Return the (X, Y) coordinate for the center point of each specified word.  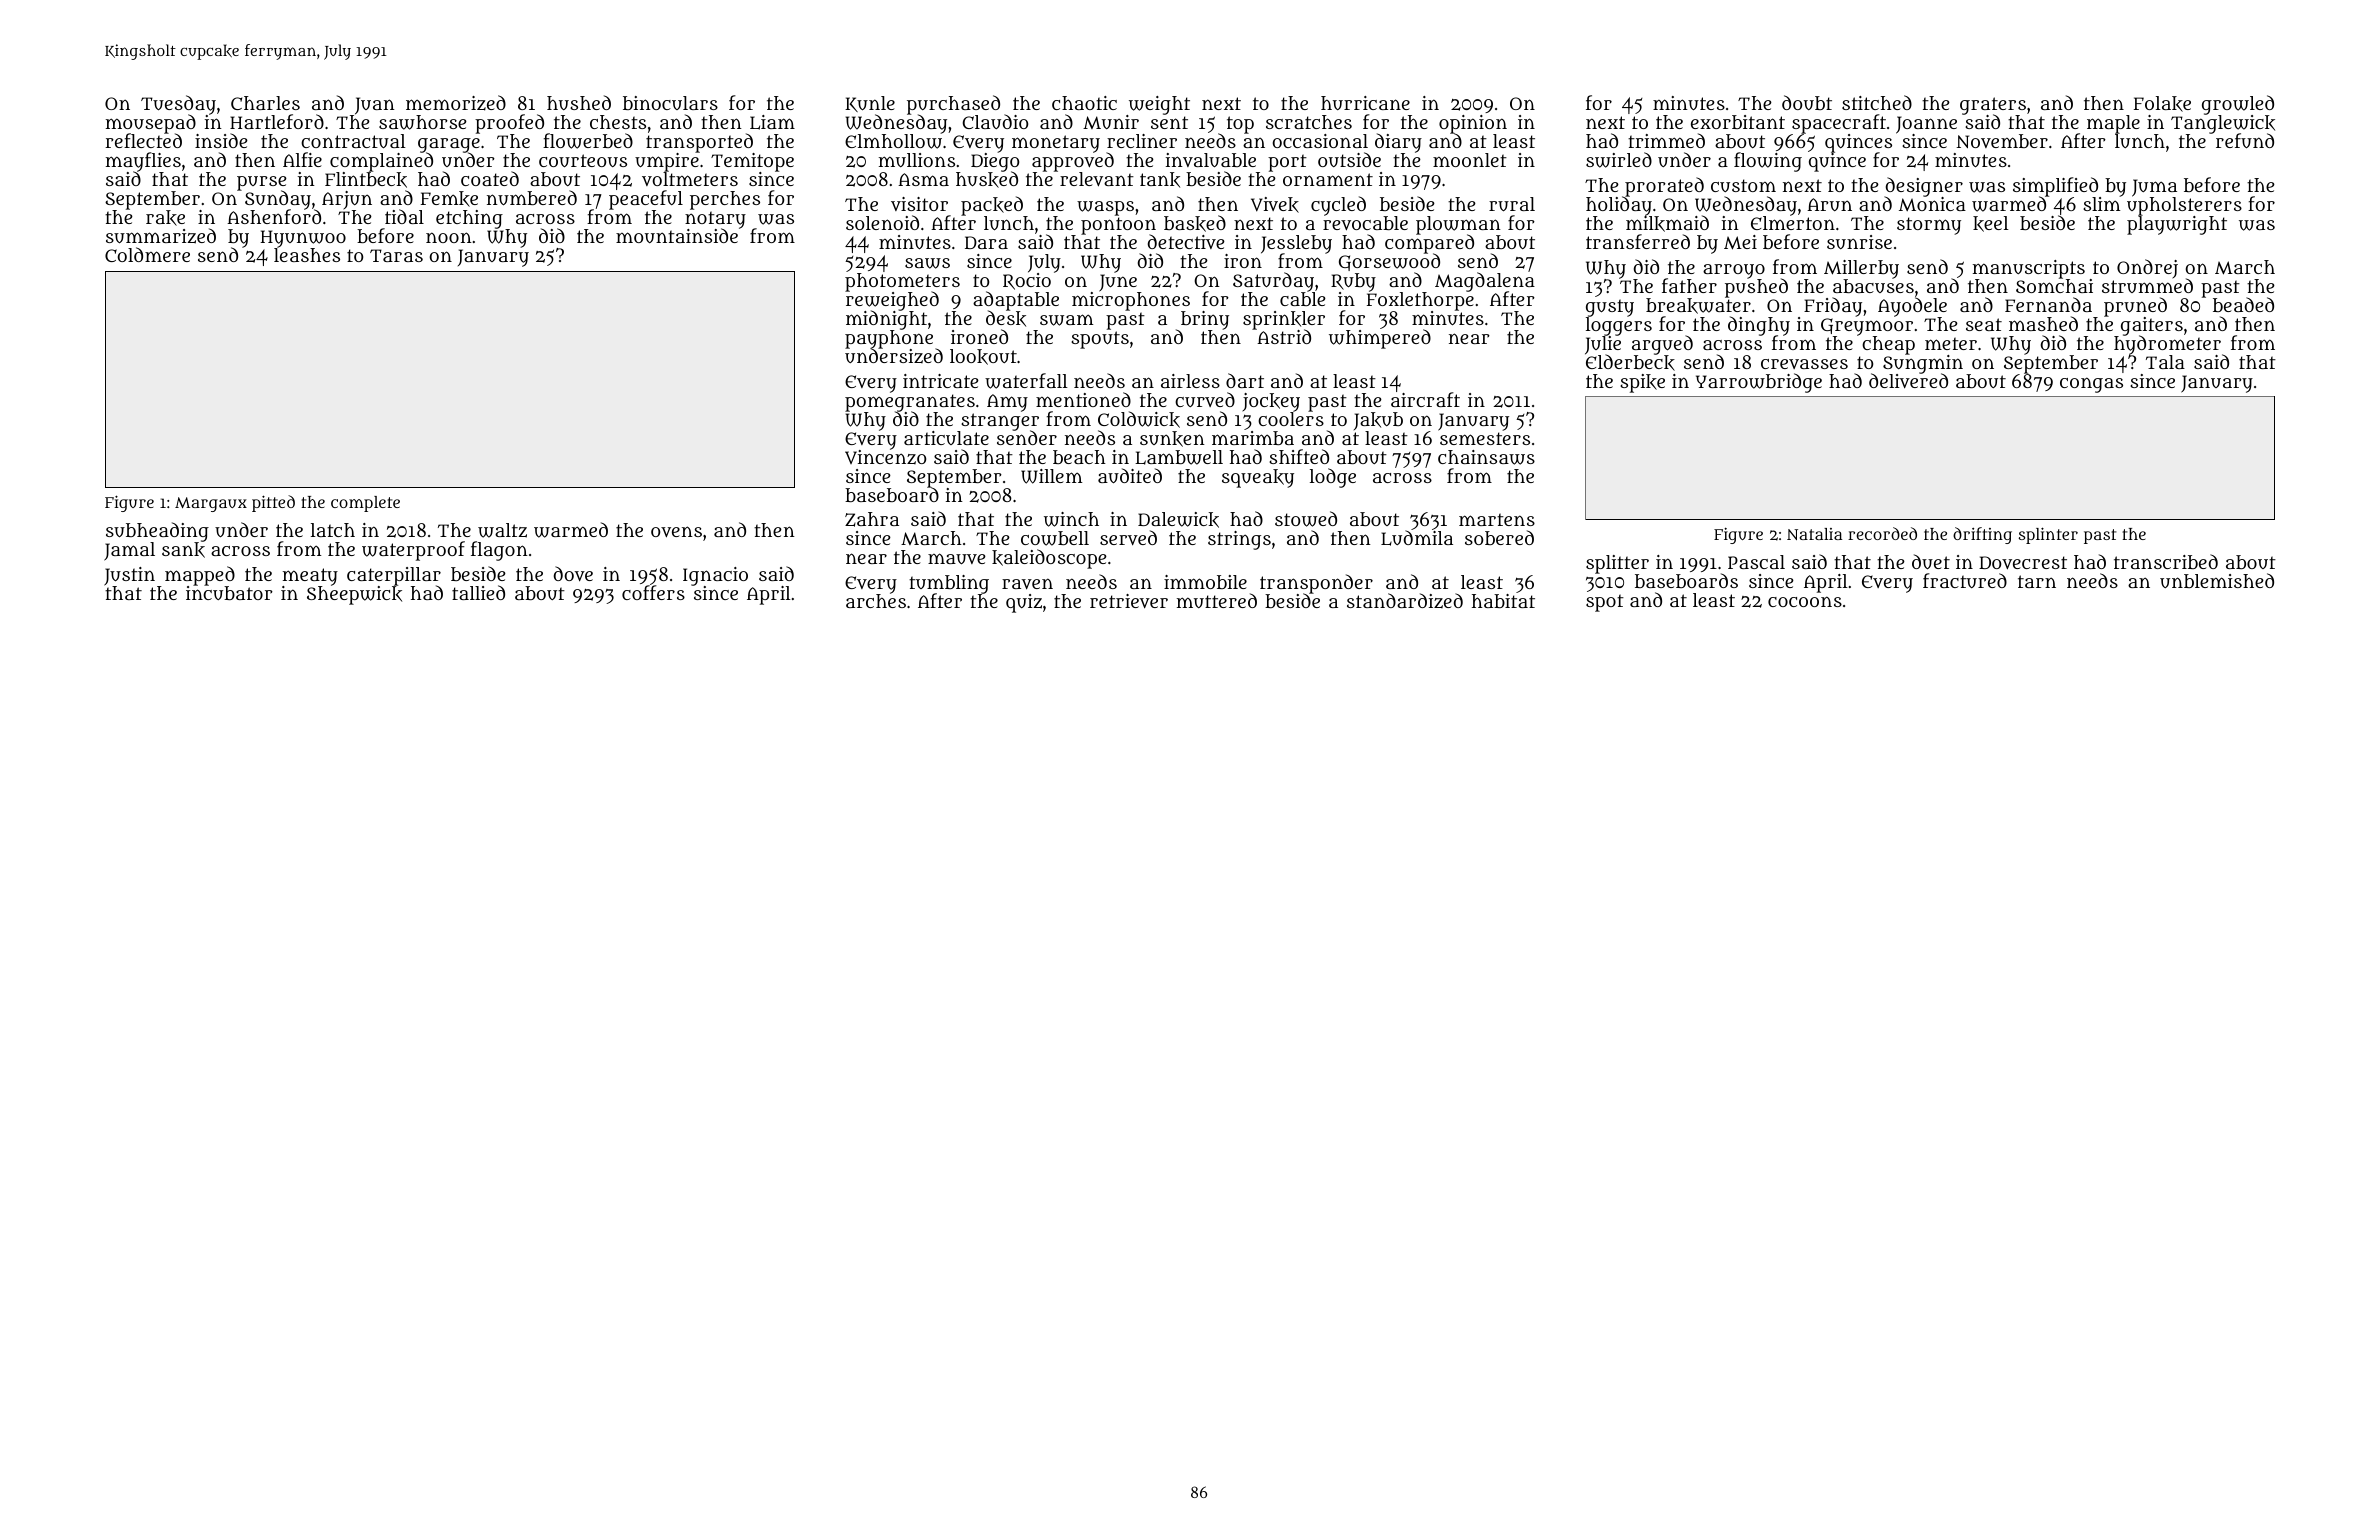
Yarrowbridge (1759, 383)
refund (2245, 141)
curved (1205, 399)
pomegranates (910, 403)
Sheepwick (354, 595)
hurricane (1365, 103)
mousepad (151, 124)
